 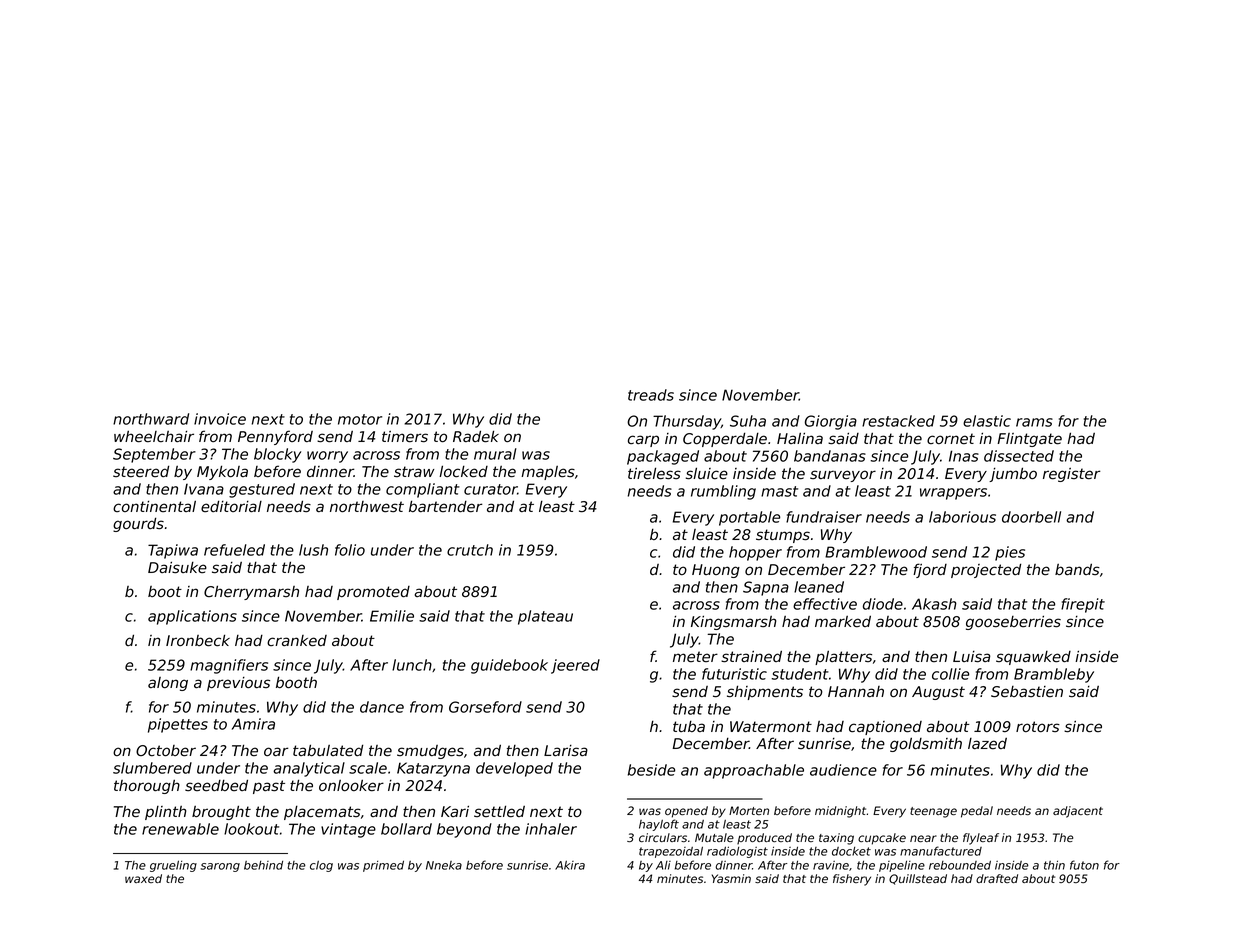 I want to click on midnight, so click(x=840, y=812).
